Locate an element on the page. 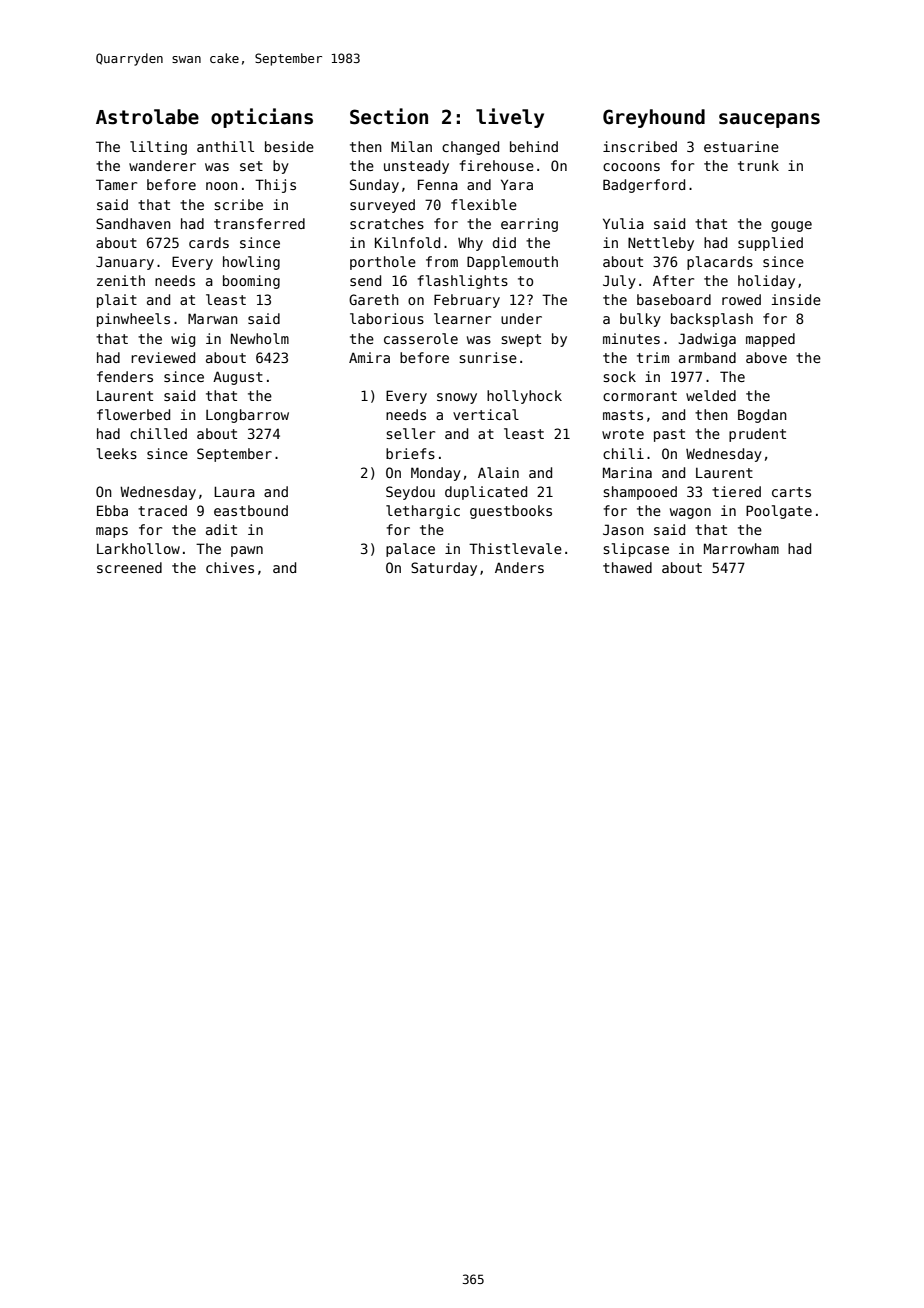 The width and height of the image is (924, 1308). palace is located at coordinates (410, 550).
